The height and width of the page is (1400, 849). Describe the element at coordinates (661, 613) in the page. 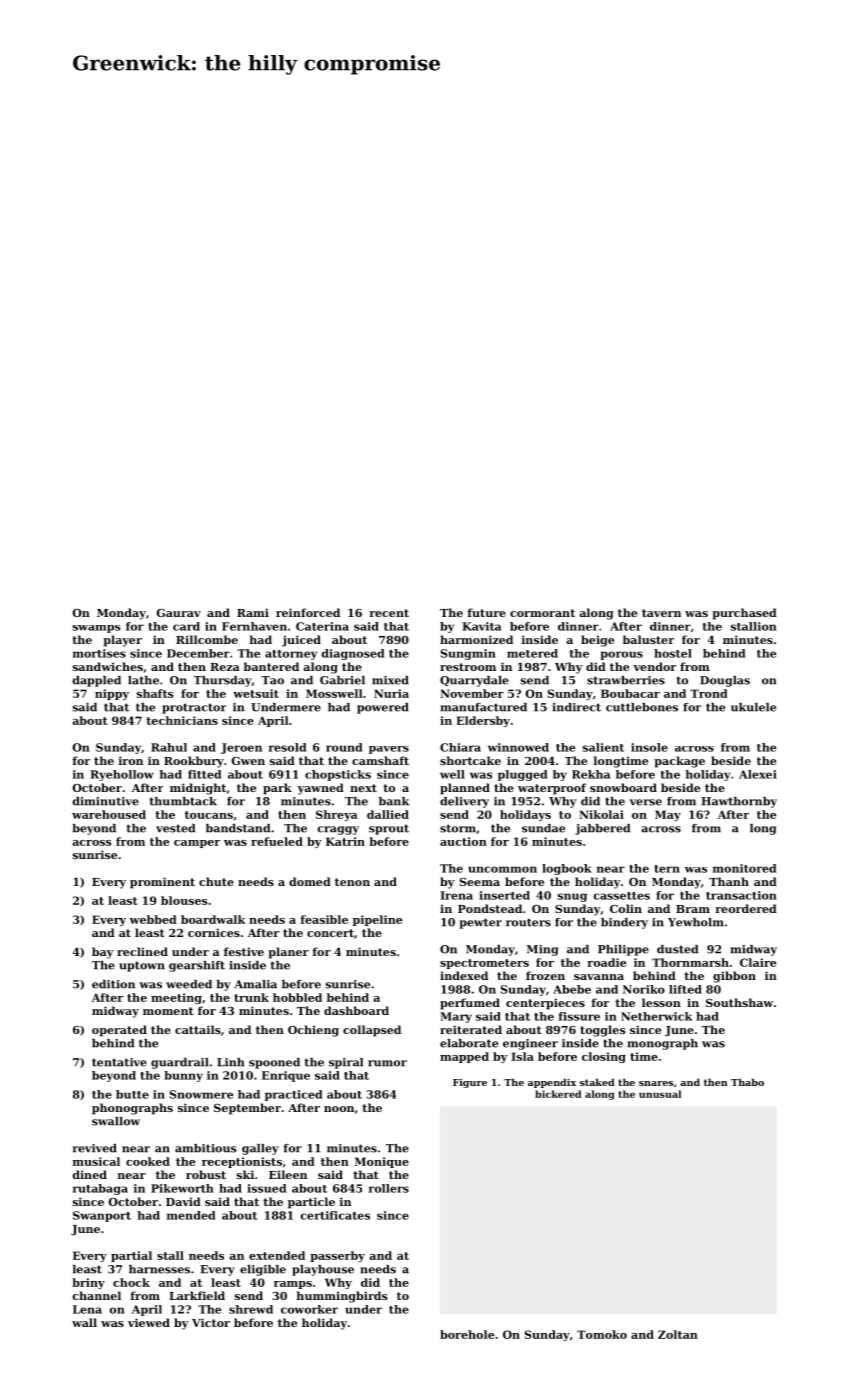

I see `tavern` at that location.
